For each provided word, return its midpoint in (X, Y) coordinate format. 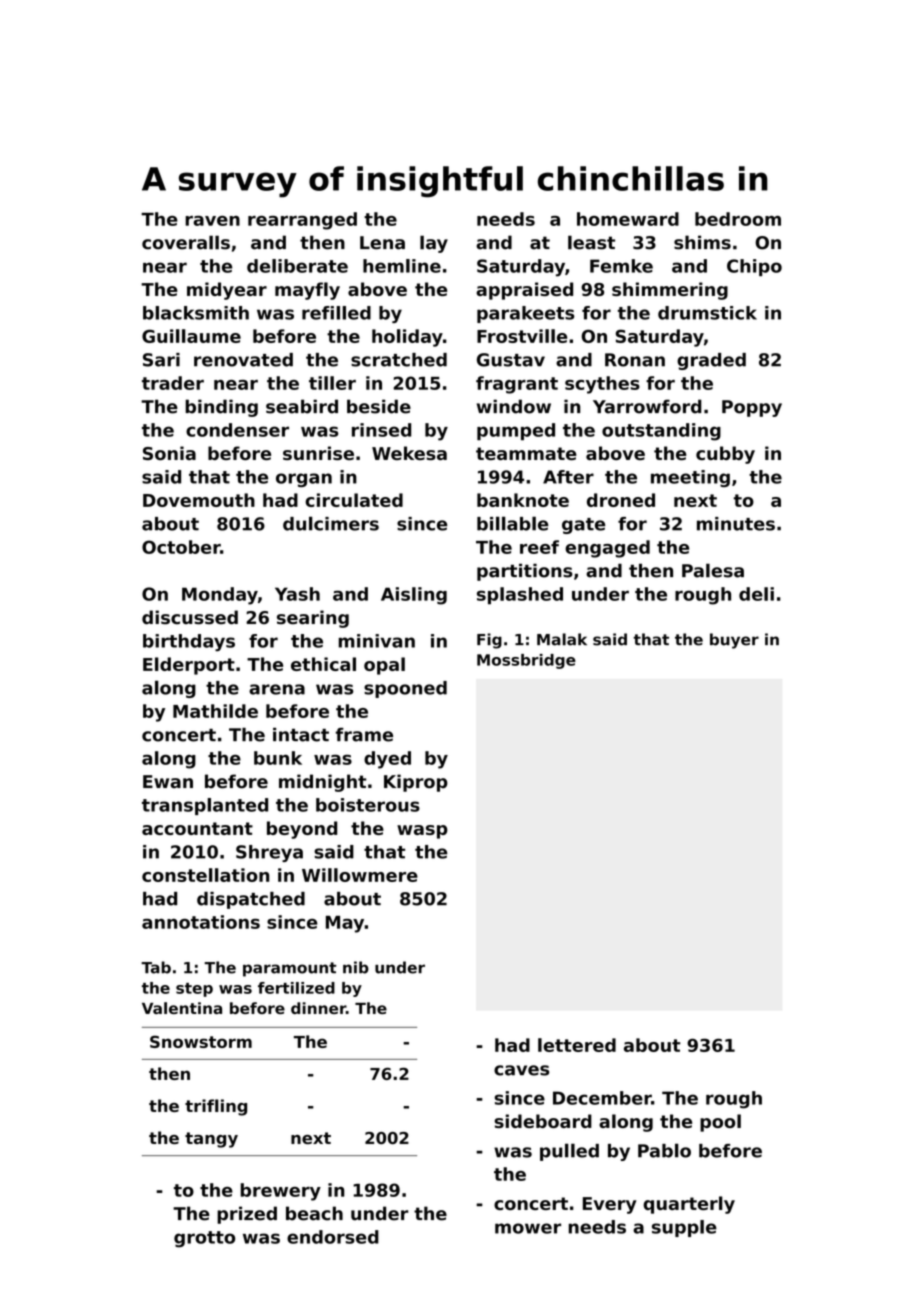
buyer (734, 641)
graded (711, 361)
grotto (204, 1239)
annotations (201, 922)
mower (528, 1228)
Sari (161, 360)
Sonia (169, 453)
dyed (387, 760)
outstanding (661, 432)
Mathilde (215, 711)
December (602, 1098)
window (514, 406)
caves (521, 1070)
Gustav (511, 360)
